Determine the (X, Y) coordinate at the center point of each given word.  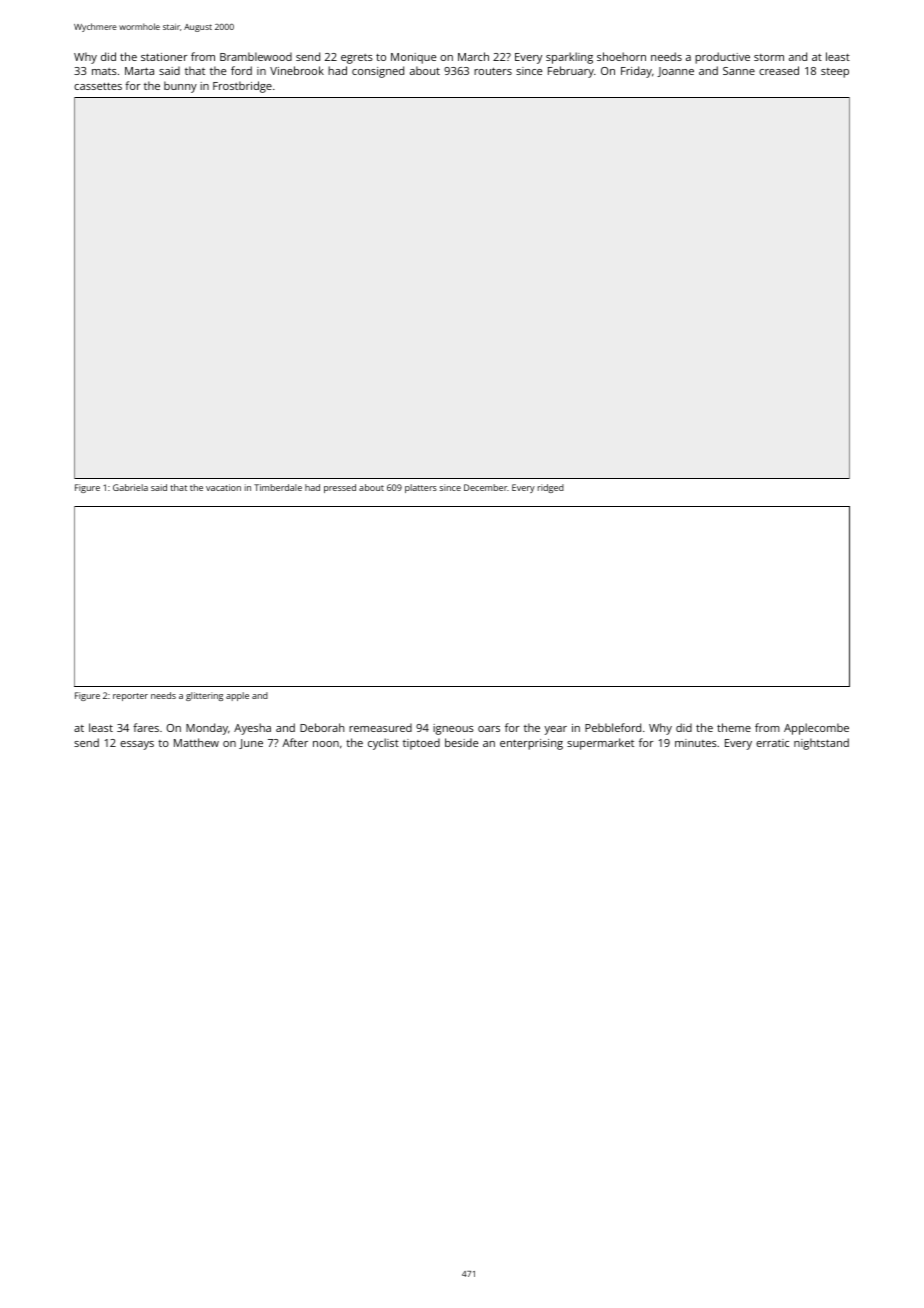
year (555, 730)
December (486, 487)
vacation (223, 487)
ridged (551, 488)
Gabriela (130, 487)
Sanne (739, 71)
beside (461, 742)
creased (779, 70)
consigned (378, 72)
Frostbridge (242, 87)
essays (137, 745)
